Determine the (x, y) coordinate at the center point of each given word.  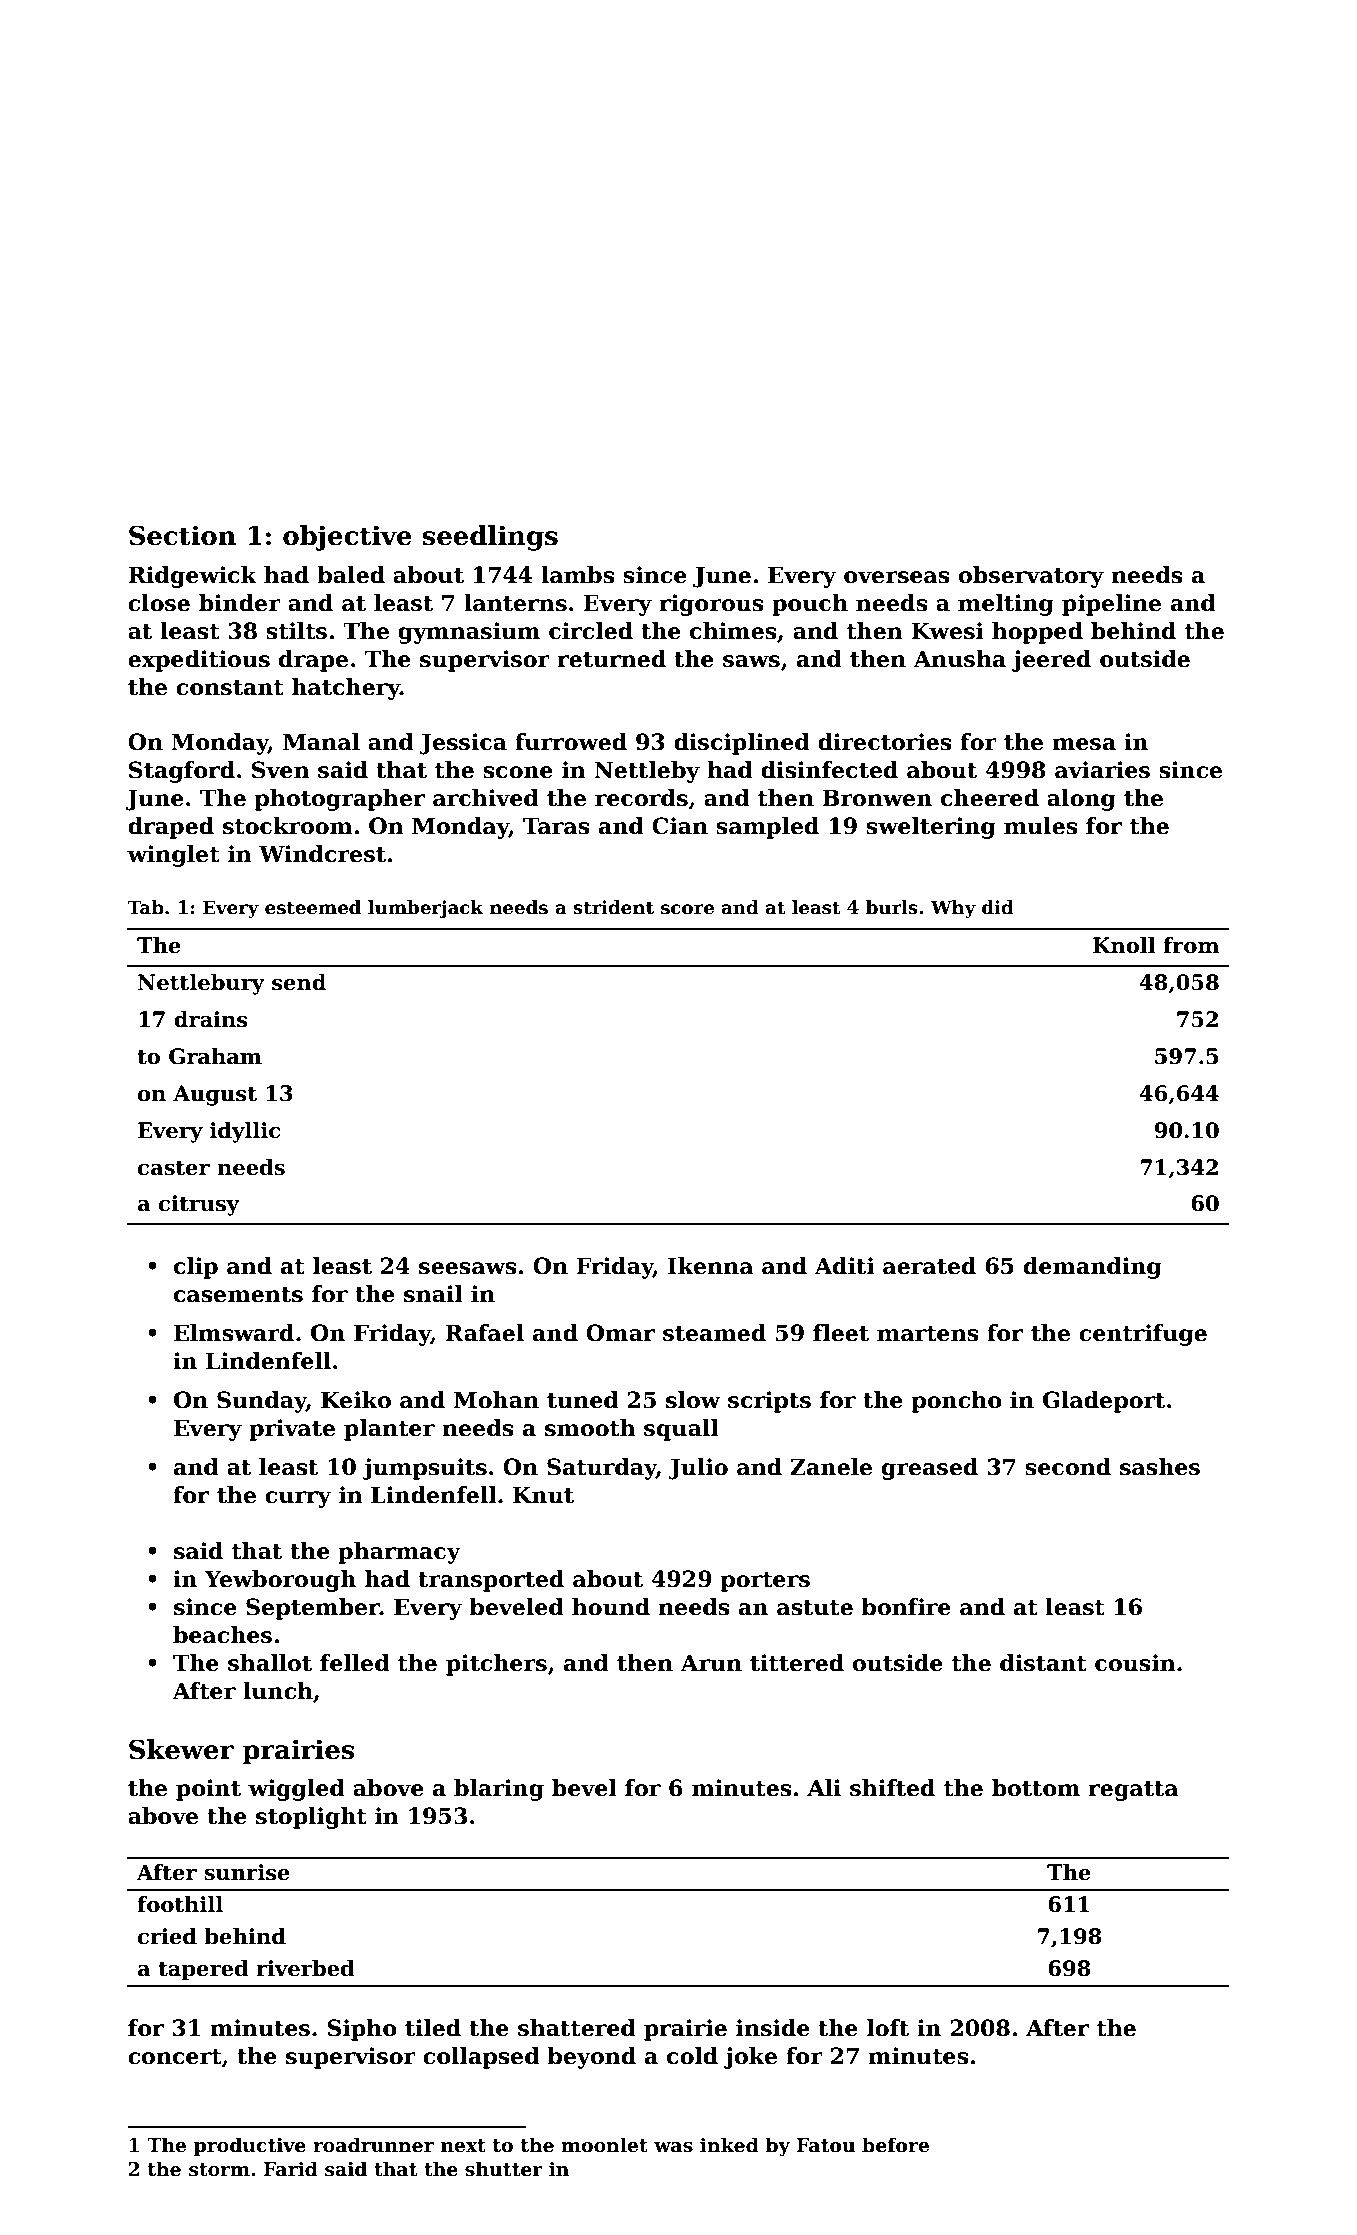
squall (681, 1430)
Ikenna (711, 1266)
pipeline (1111, 605)
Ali (824, 1787)
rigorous (711, 605)
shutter (504, 2169)
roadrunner (373, 2145)
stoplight (311, 1818)
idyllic (245, 1132)
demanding (1093, 1268)
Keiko (356, 1400)
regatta (1133, 1791)
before (895, 2145)
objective (347, 538)
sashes (1160, 1467)
